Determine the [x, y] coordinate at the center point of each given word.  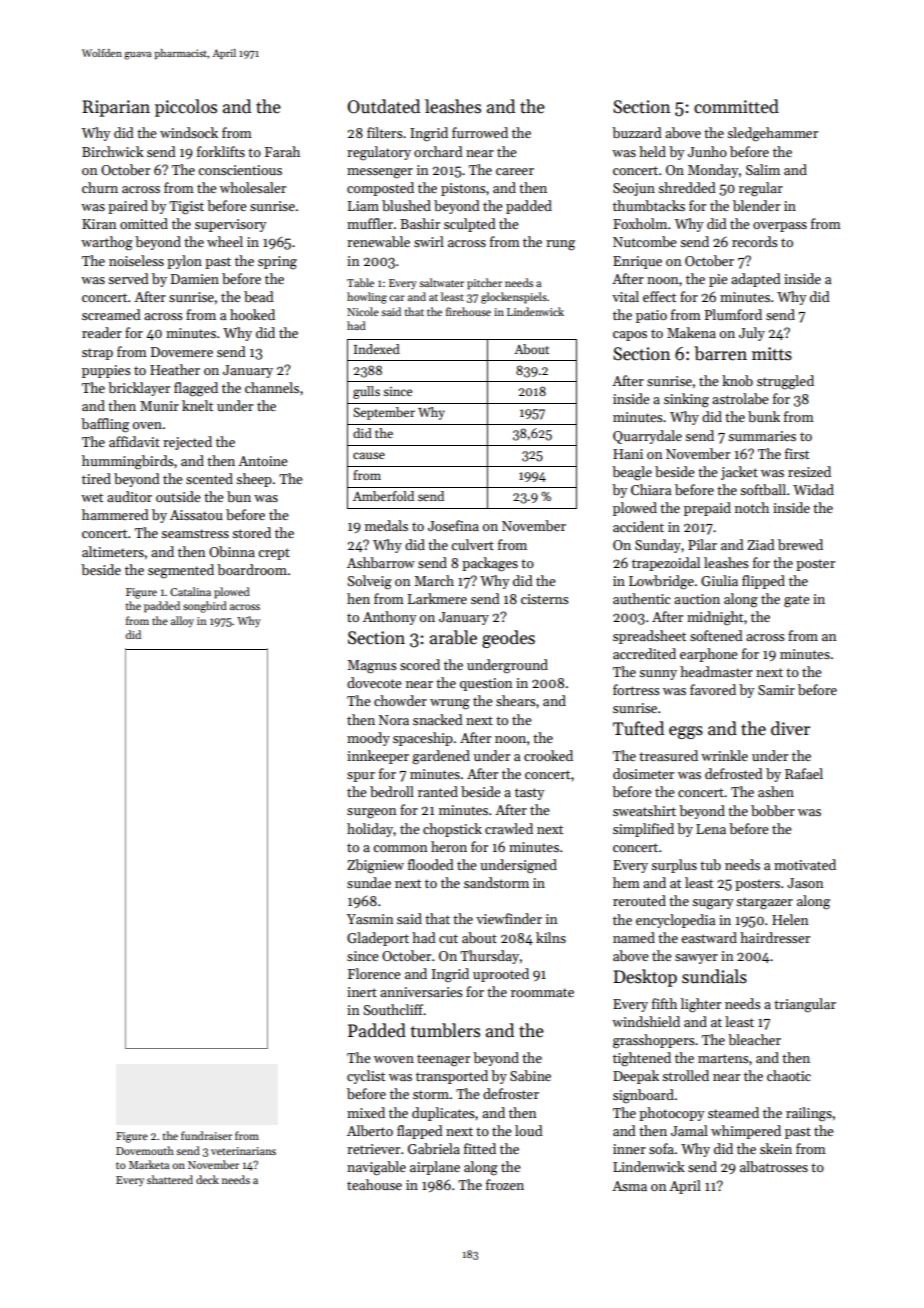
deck [207, 1179]
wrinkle [724, 755]
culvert [472, 544]
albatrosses [774, 1166]
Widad [813, 489]
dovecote [374, 682]
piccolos [186, 108]
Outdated [383, 106]
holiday [370, 830]
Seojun [634, 189]
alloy [182, 622]
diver [790, 728]
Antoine [263, 461]
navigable [376, 1168]
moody [368, 739]
